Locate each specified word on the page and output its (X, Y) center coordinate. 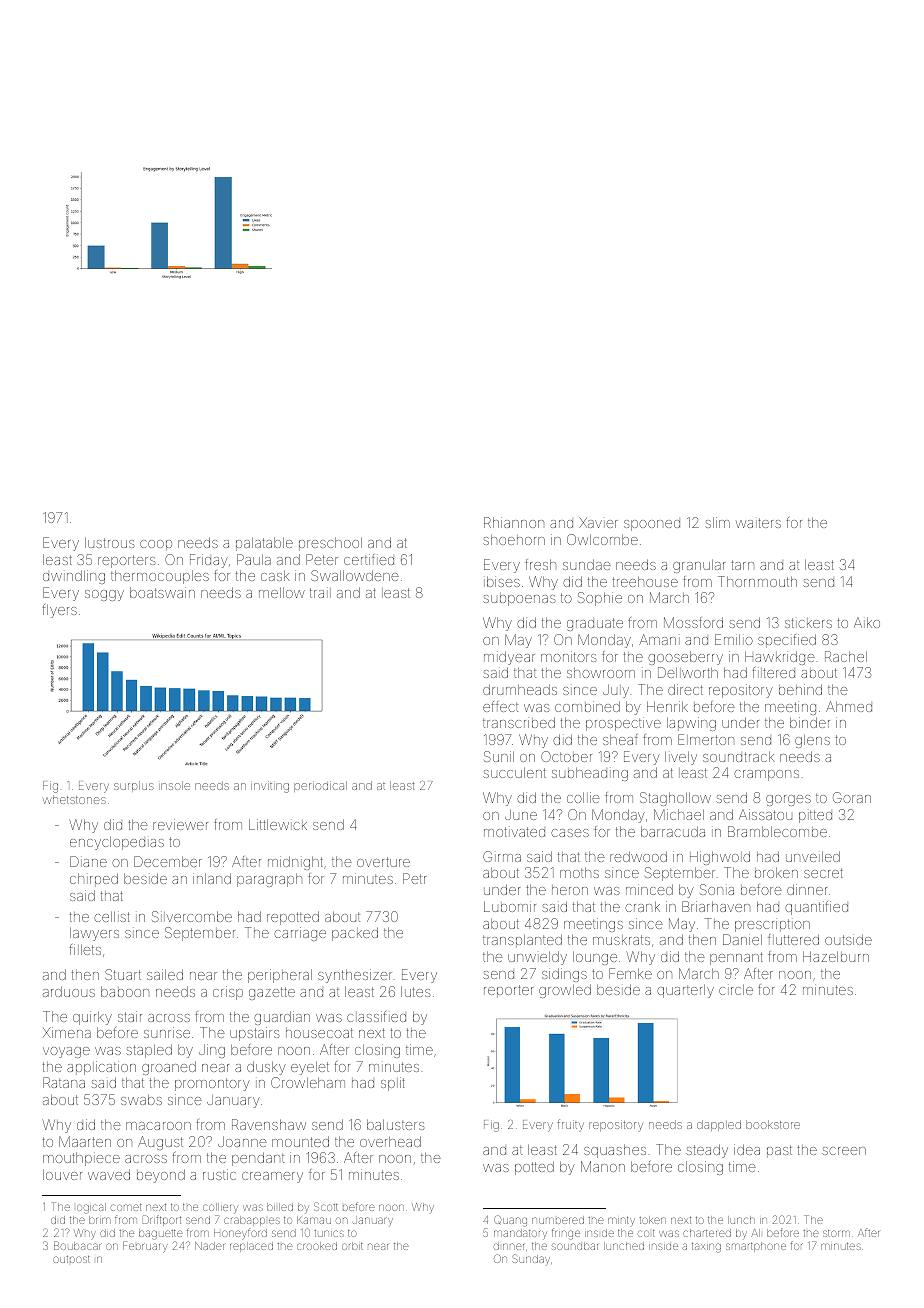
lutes (415, 992)
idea (747, 1149)
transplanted (522, 941)
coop (156, 545)
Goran (852, 797)
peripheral (280, 976)
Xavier (598, 522)
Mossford (693, 622)
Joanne (242, 1142)
